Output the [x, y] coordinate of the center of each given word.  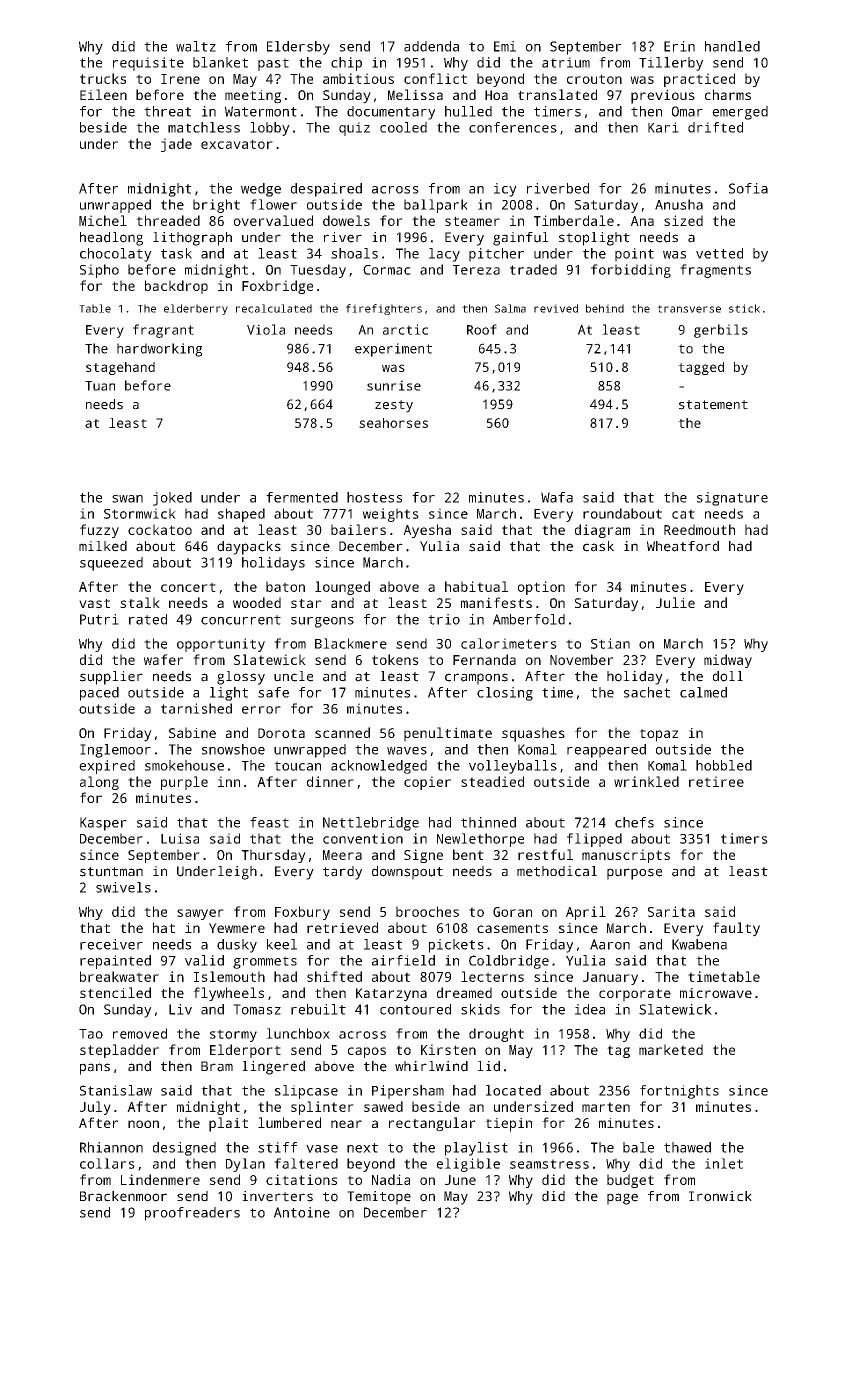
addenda [431, 46]
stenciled [115, 992]
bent [468, 854]
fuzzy [99, 531]
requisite [148, 64]
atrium [566, 62]
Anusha [679, 204]
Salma [510, 308]
